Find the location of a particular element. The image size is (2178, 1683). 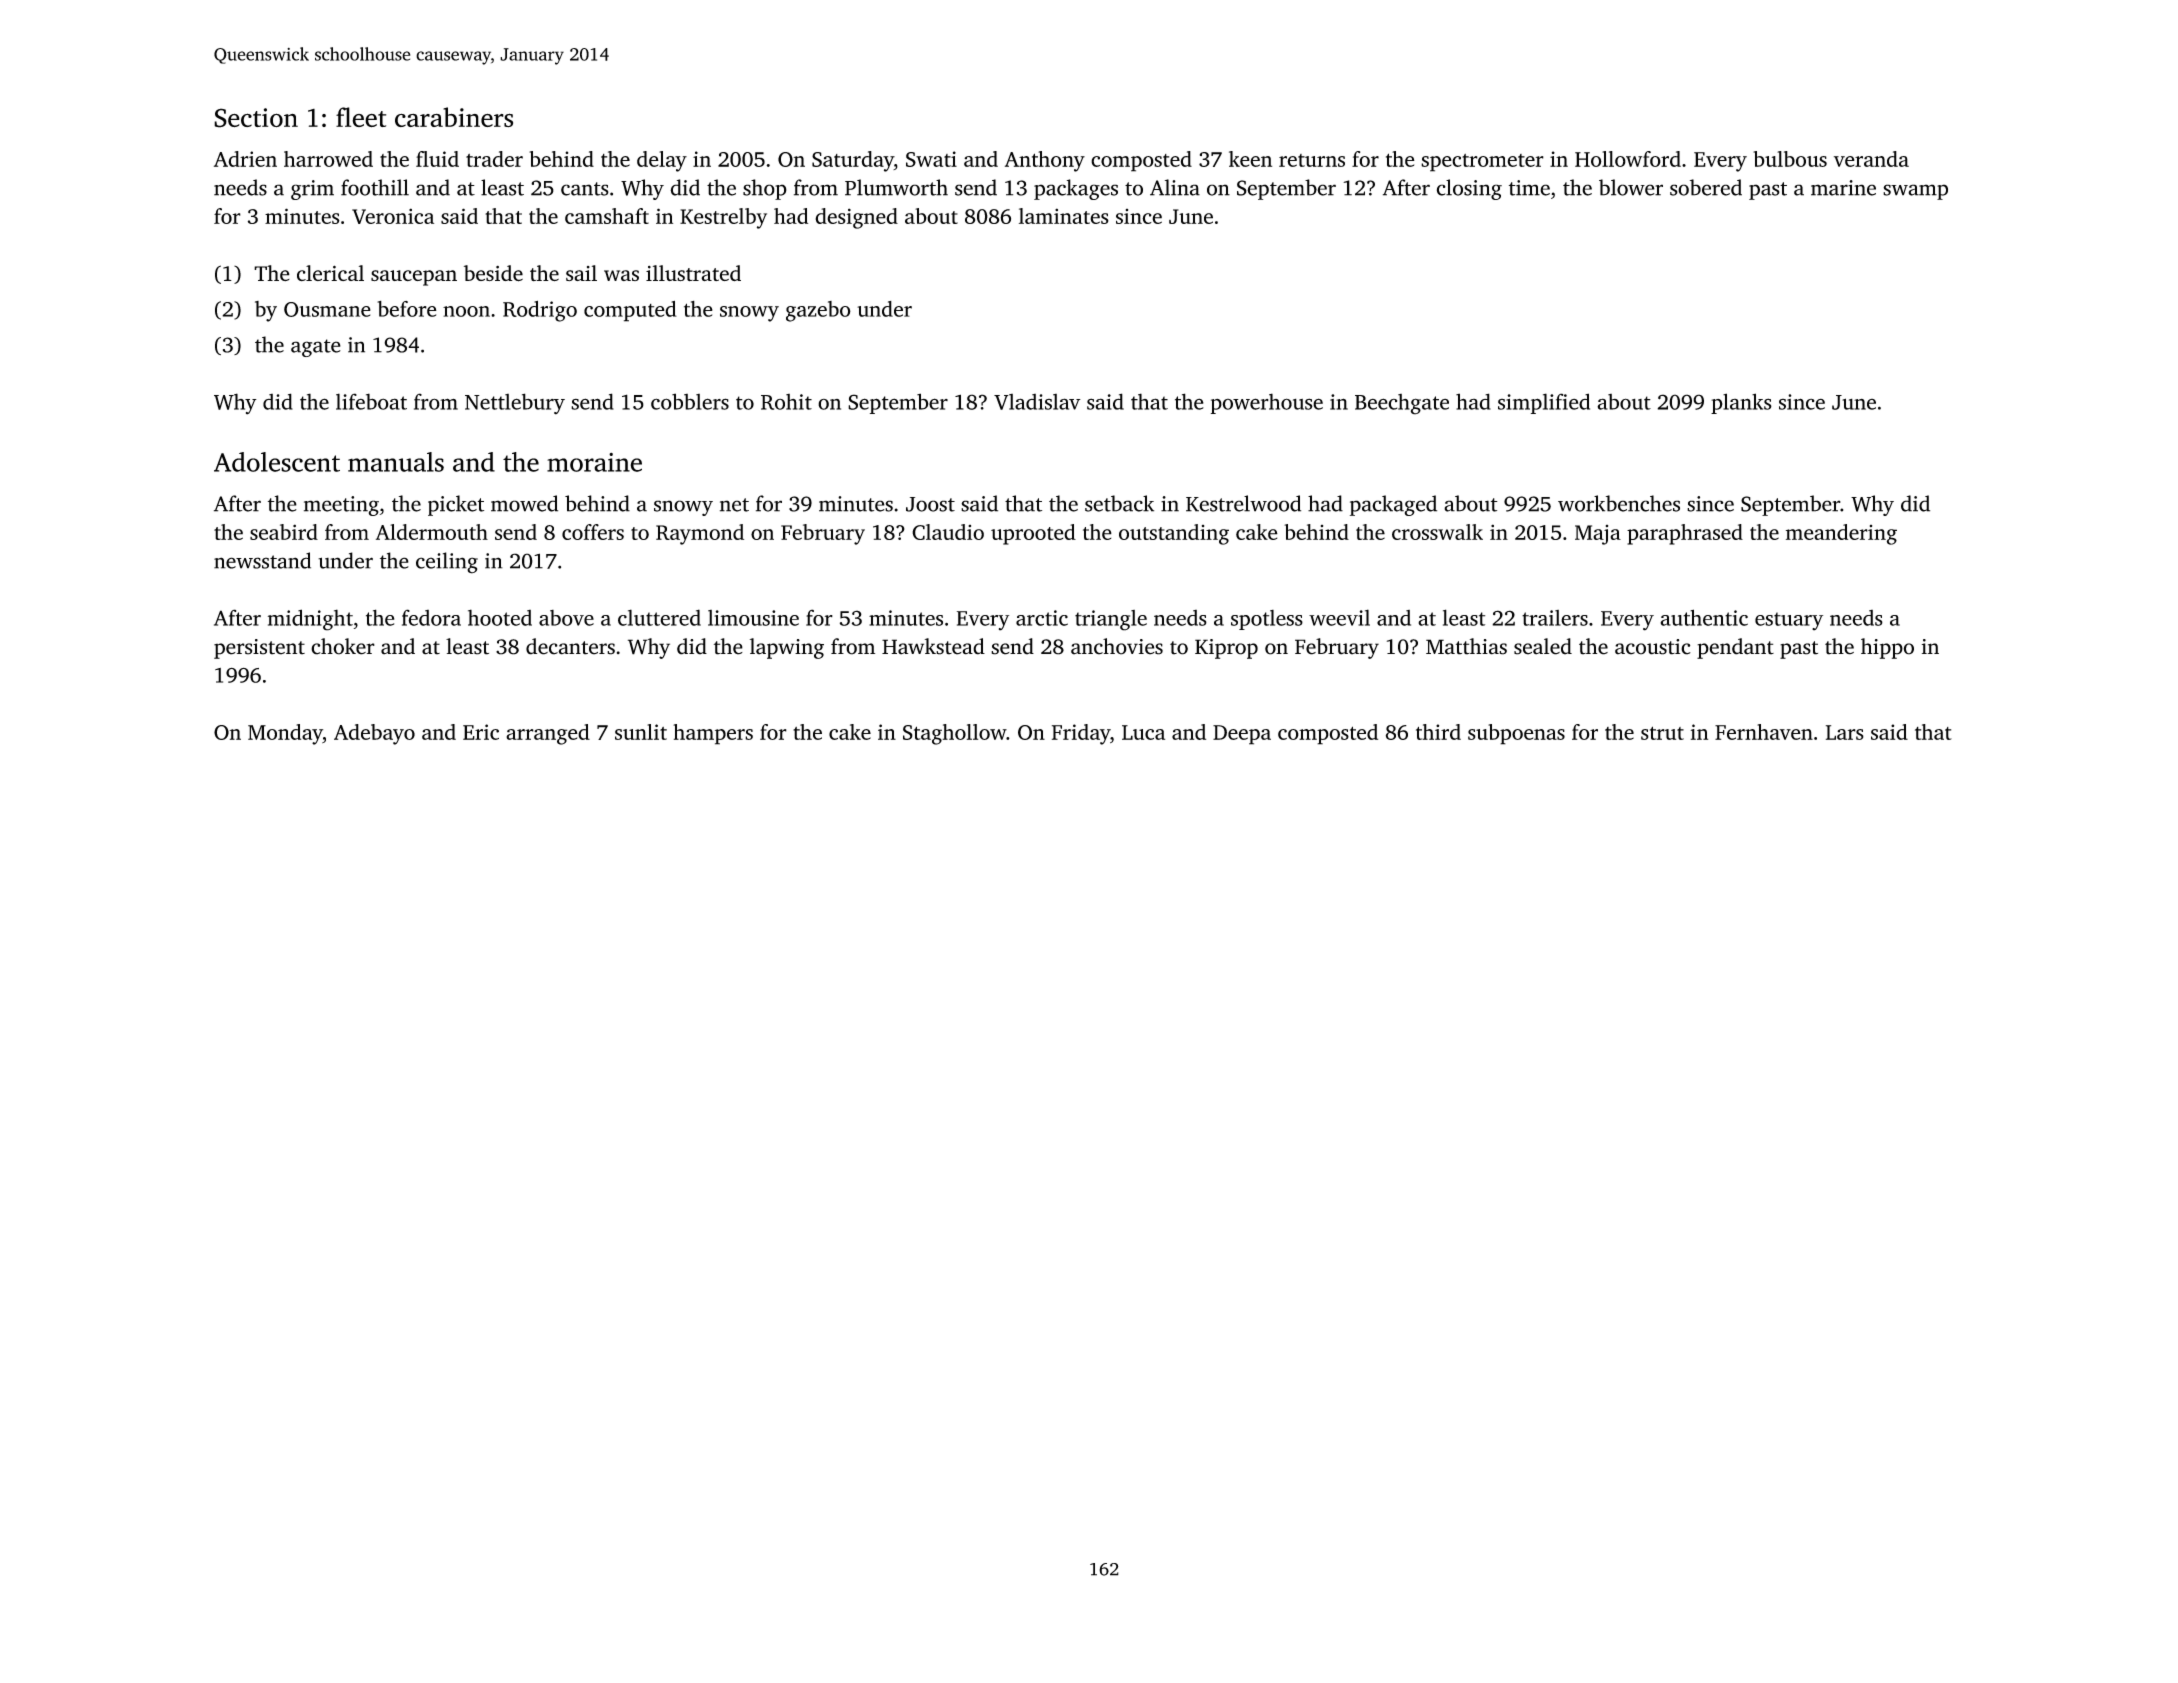

paraphrased is located at coordinates (1685, 534).
